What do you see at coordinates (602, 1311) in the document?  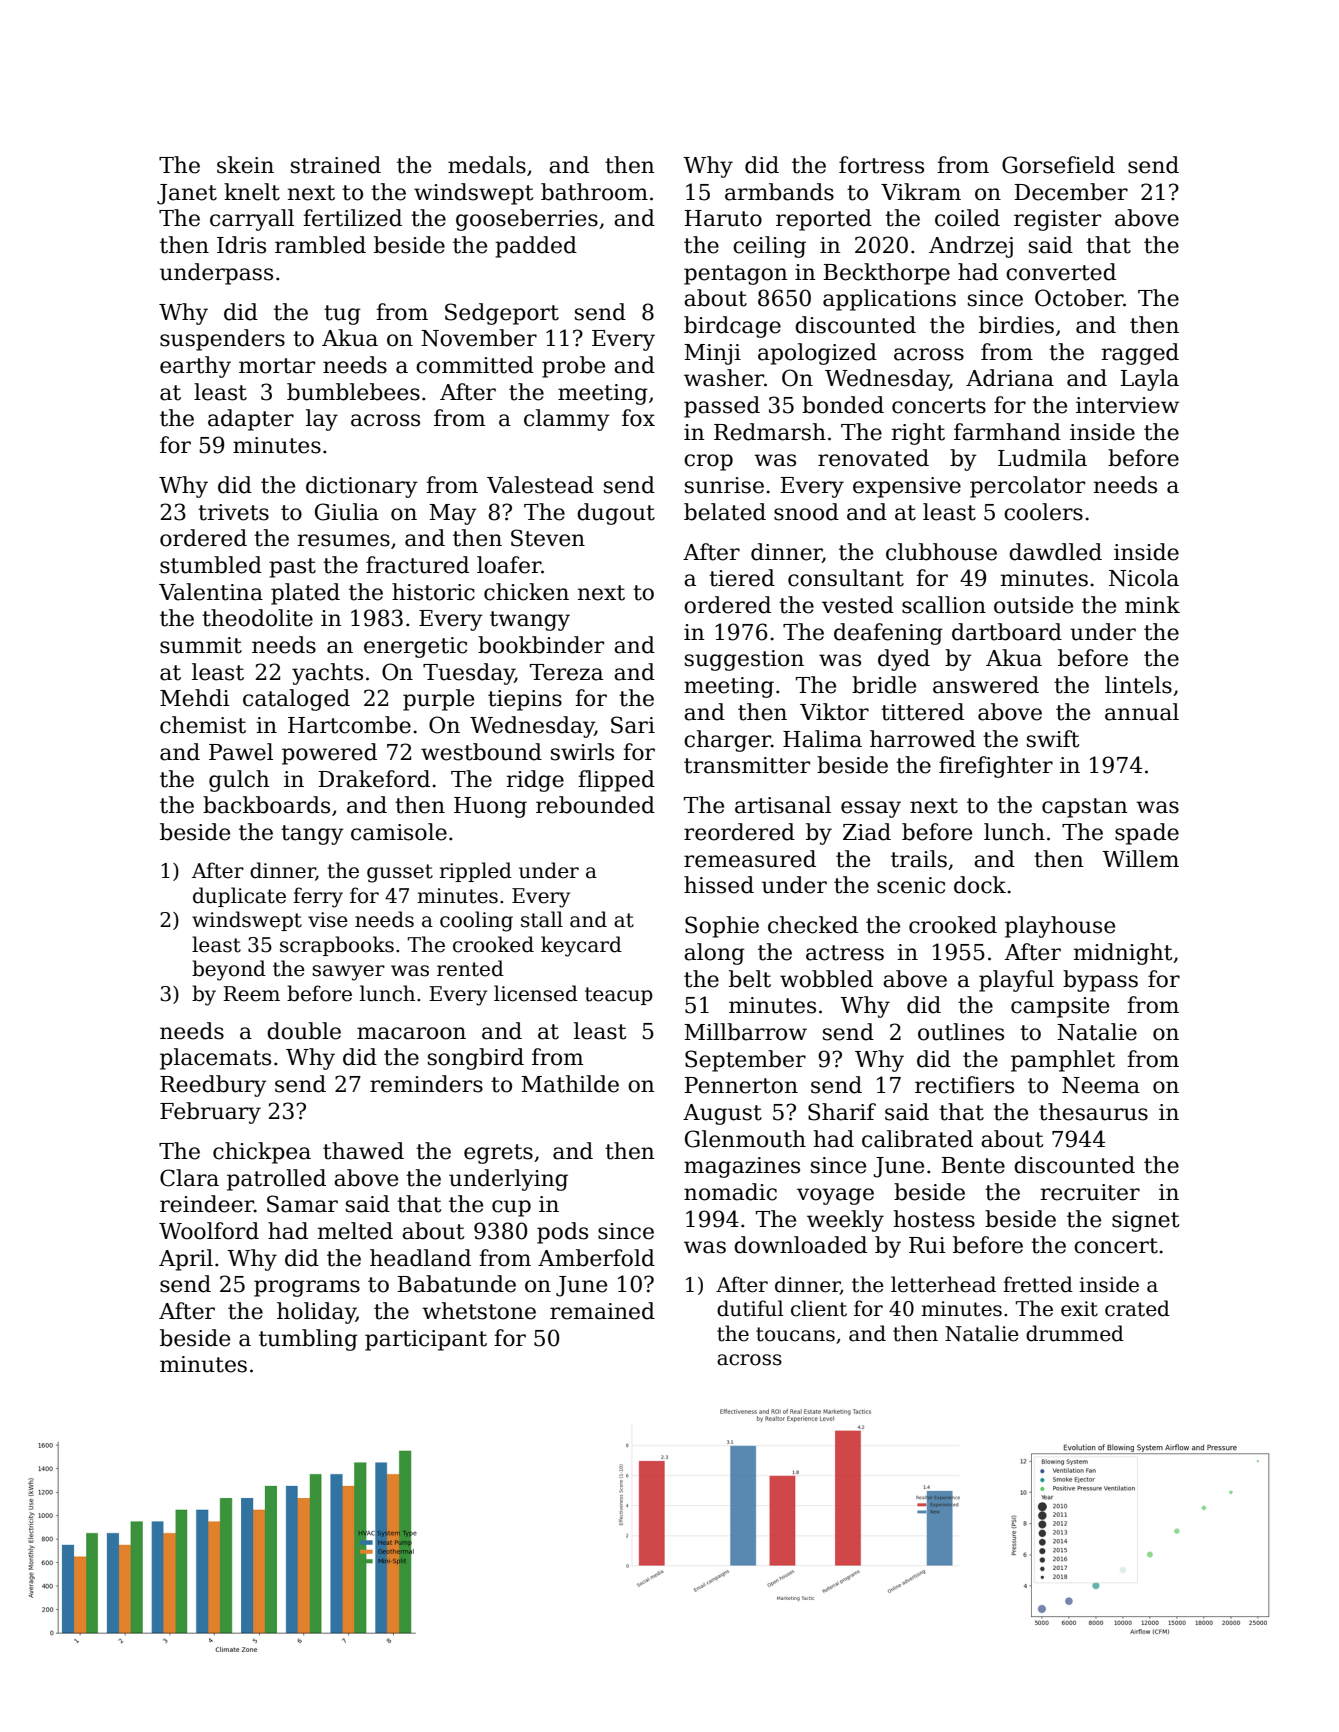 I see `remained` at bounding box center [602, 1311].
